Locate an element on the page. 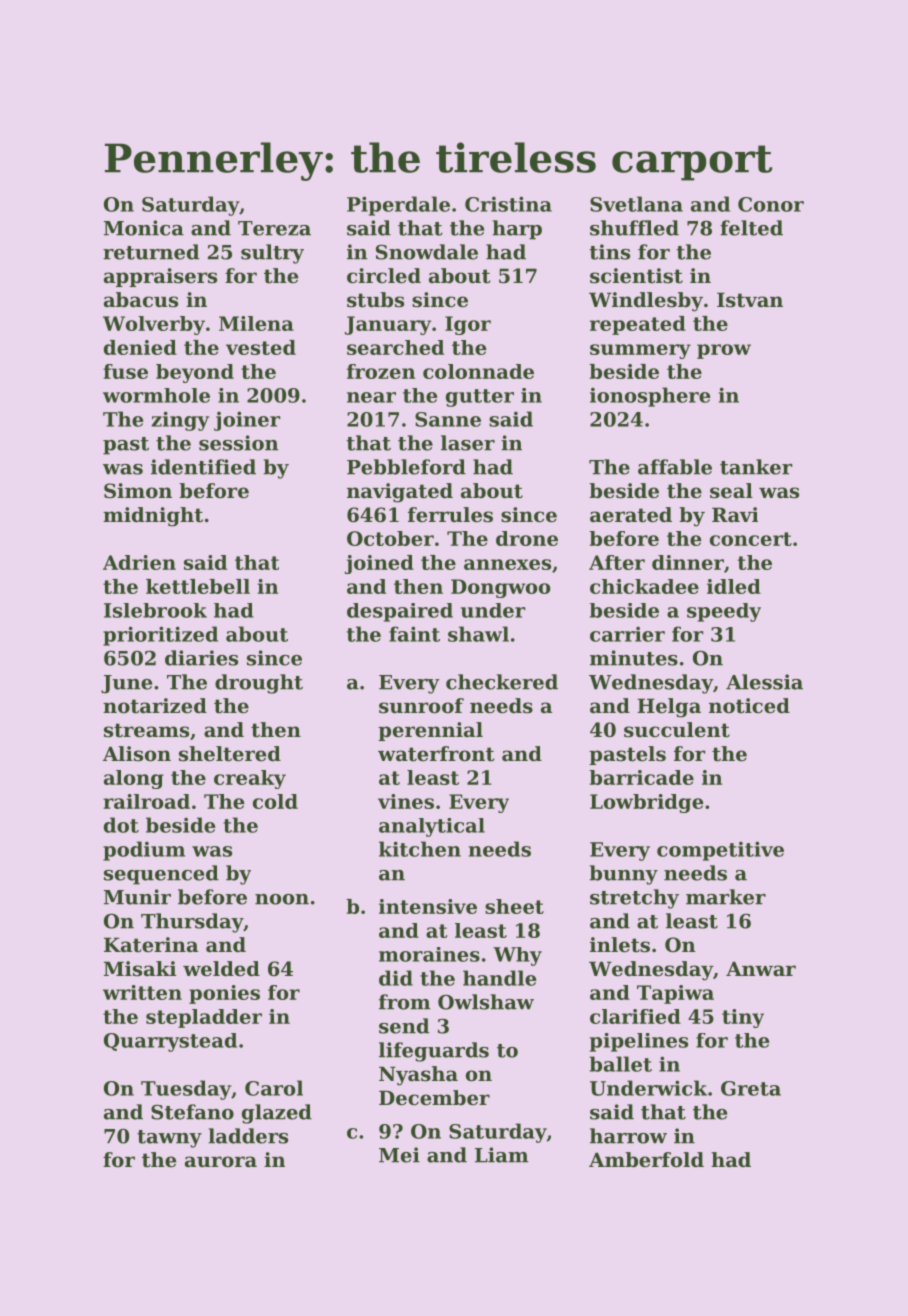 The image size is (908, 1316). Tereza is located at coordinates (274, 228).
